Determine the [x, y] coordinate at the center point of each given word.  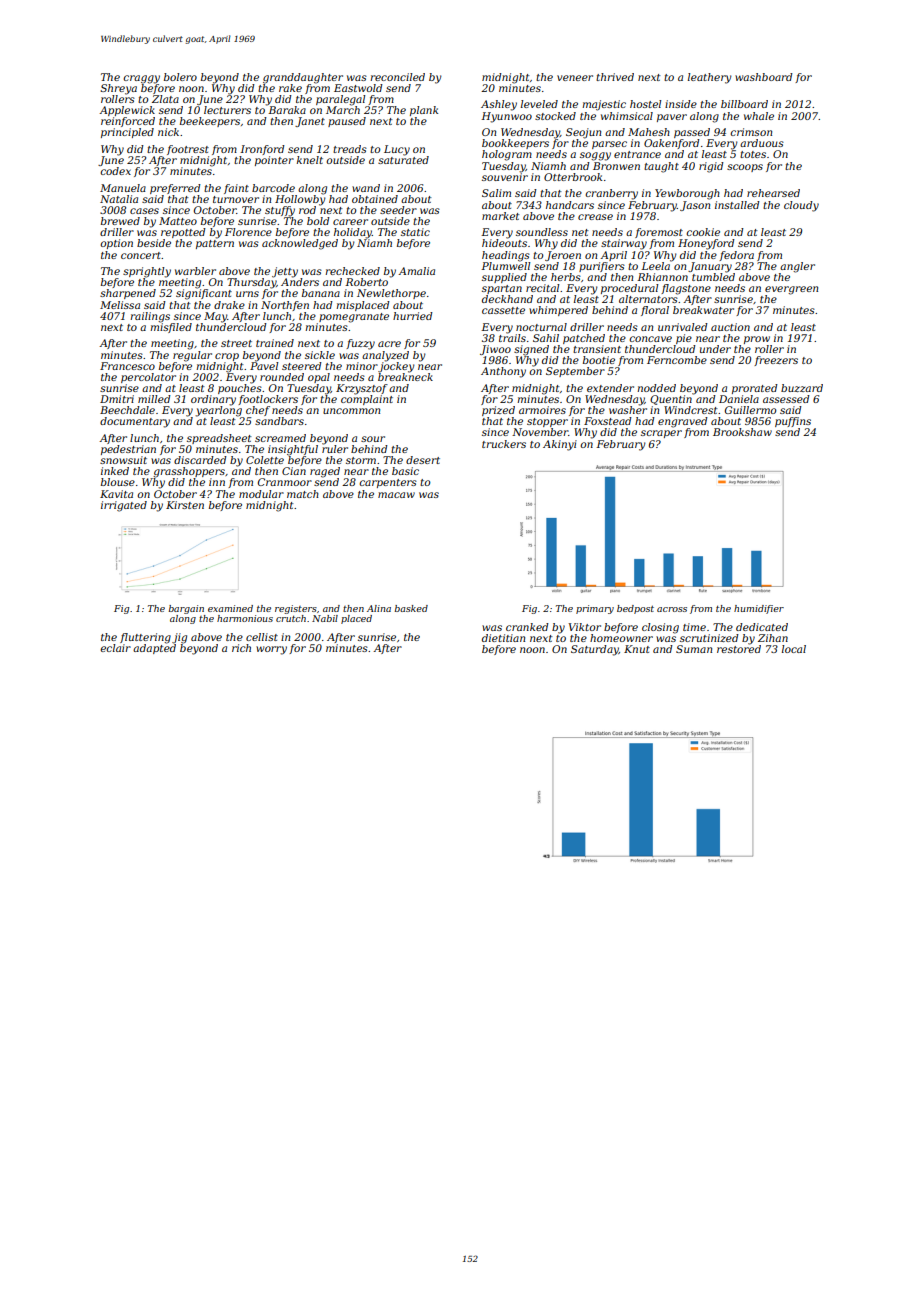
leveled [539, 104]
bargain [186, 609]
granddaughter [303, 78]
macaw [396, 495]
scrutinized [709, 638]
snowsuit [123, 460]
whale [759, 116]
